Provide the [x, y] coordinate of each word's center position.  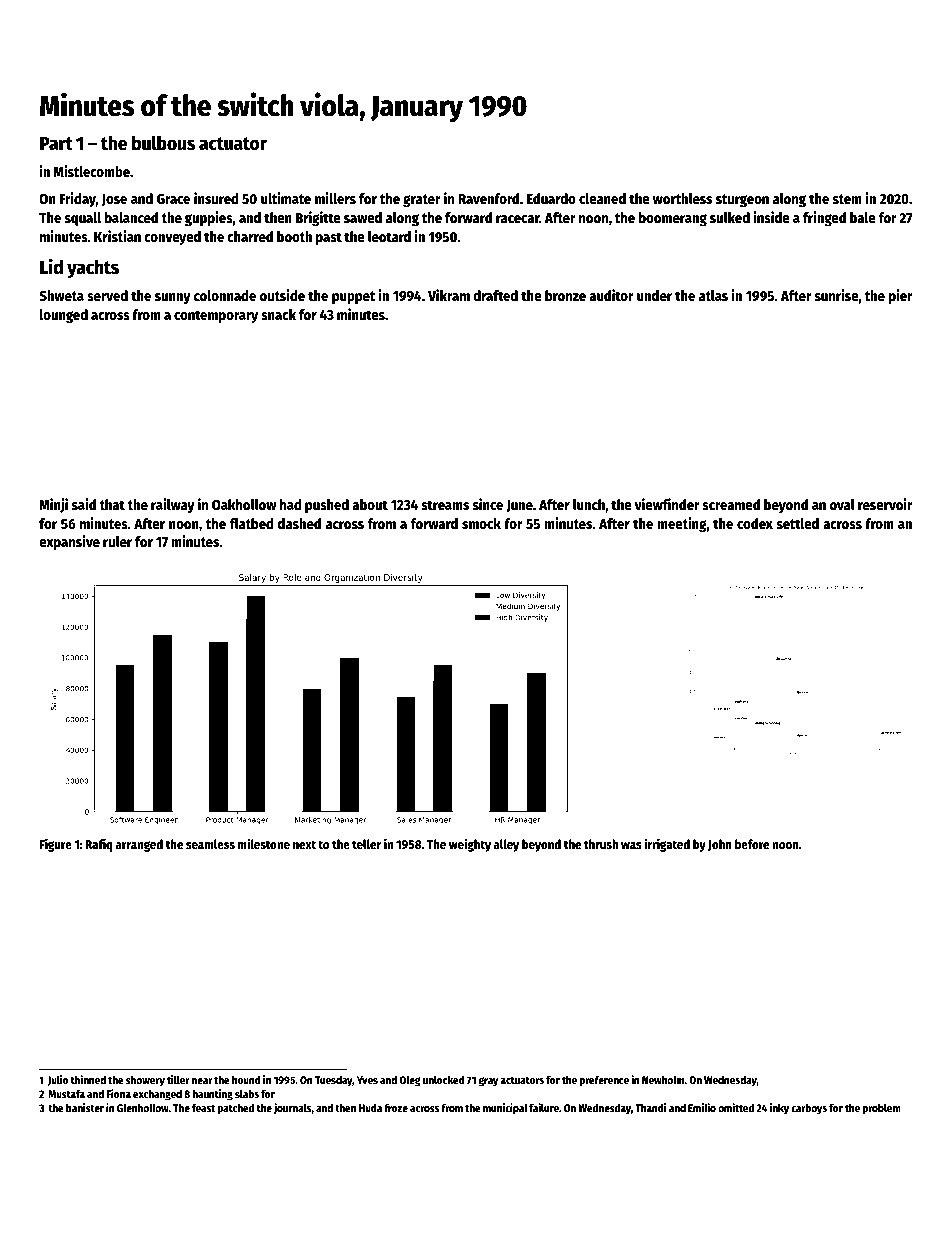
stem [847, 199]
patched [236, 1109]
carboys [809, 1109]
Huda [370, 1108]
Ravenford [488, 198]
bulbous [163, 143]
